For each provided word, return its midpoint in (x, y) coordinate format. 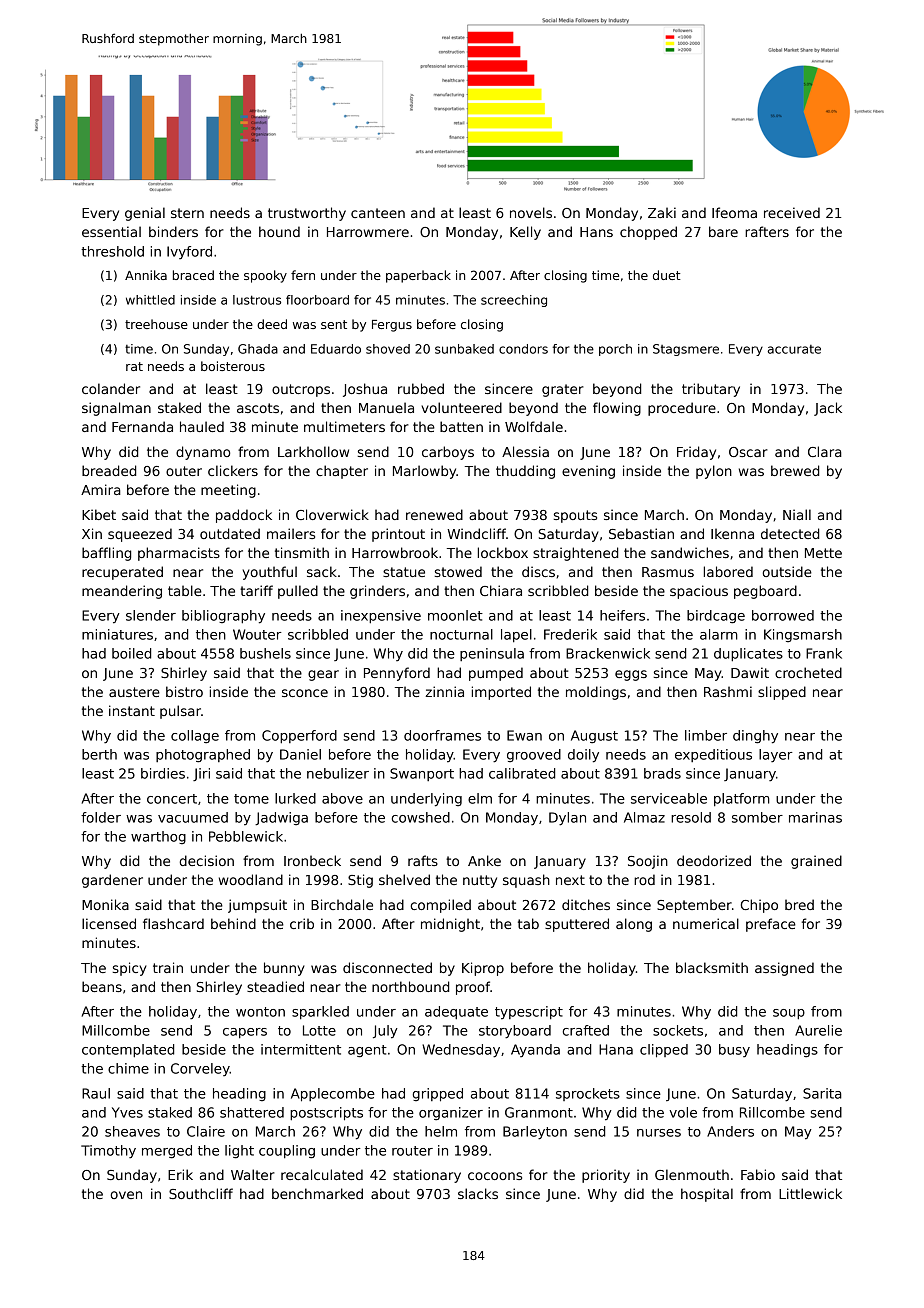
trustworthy (307, 214)
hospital (707, 1195)
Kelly (525, 233)
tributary (711, 390)
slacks (478, 1193)
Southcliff (201, 1193)
